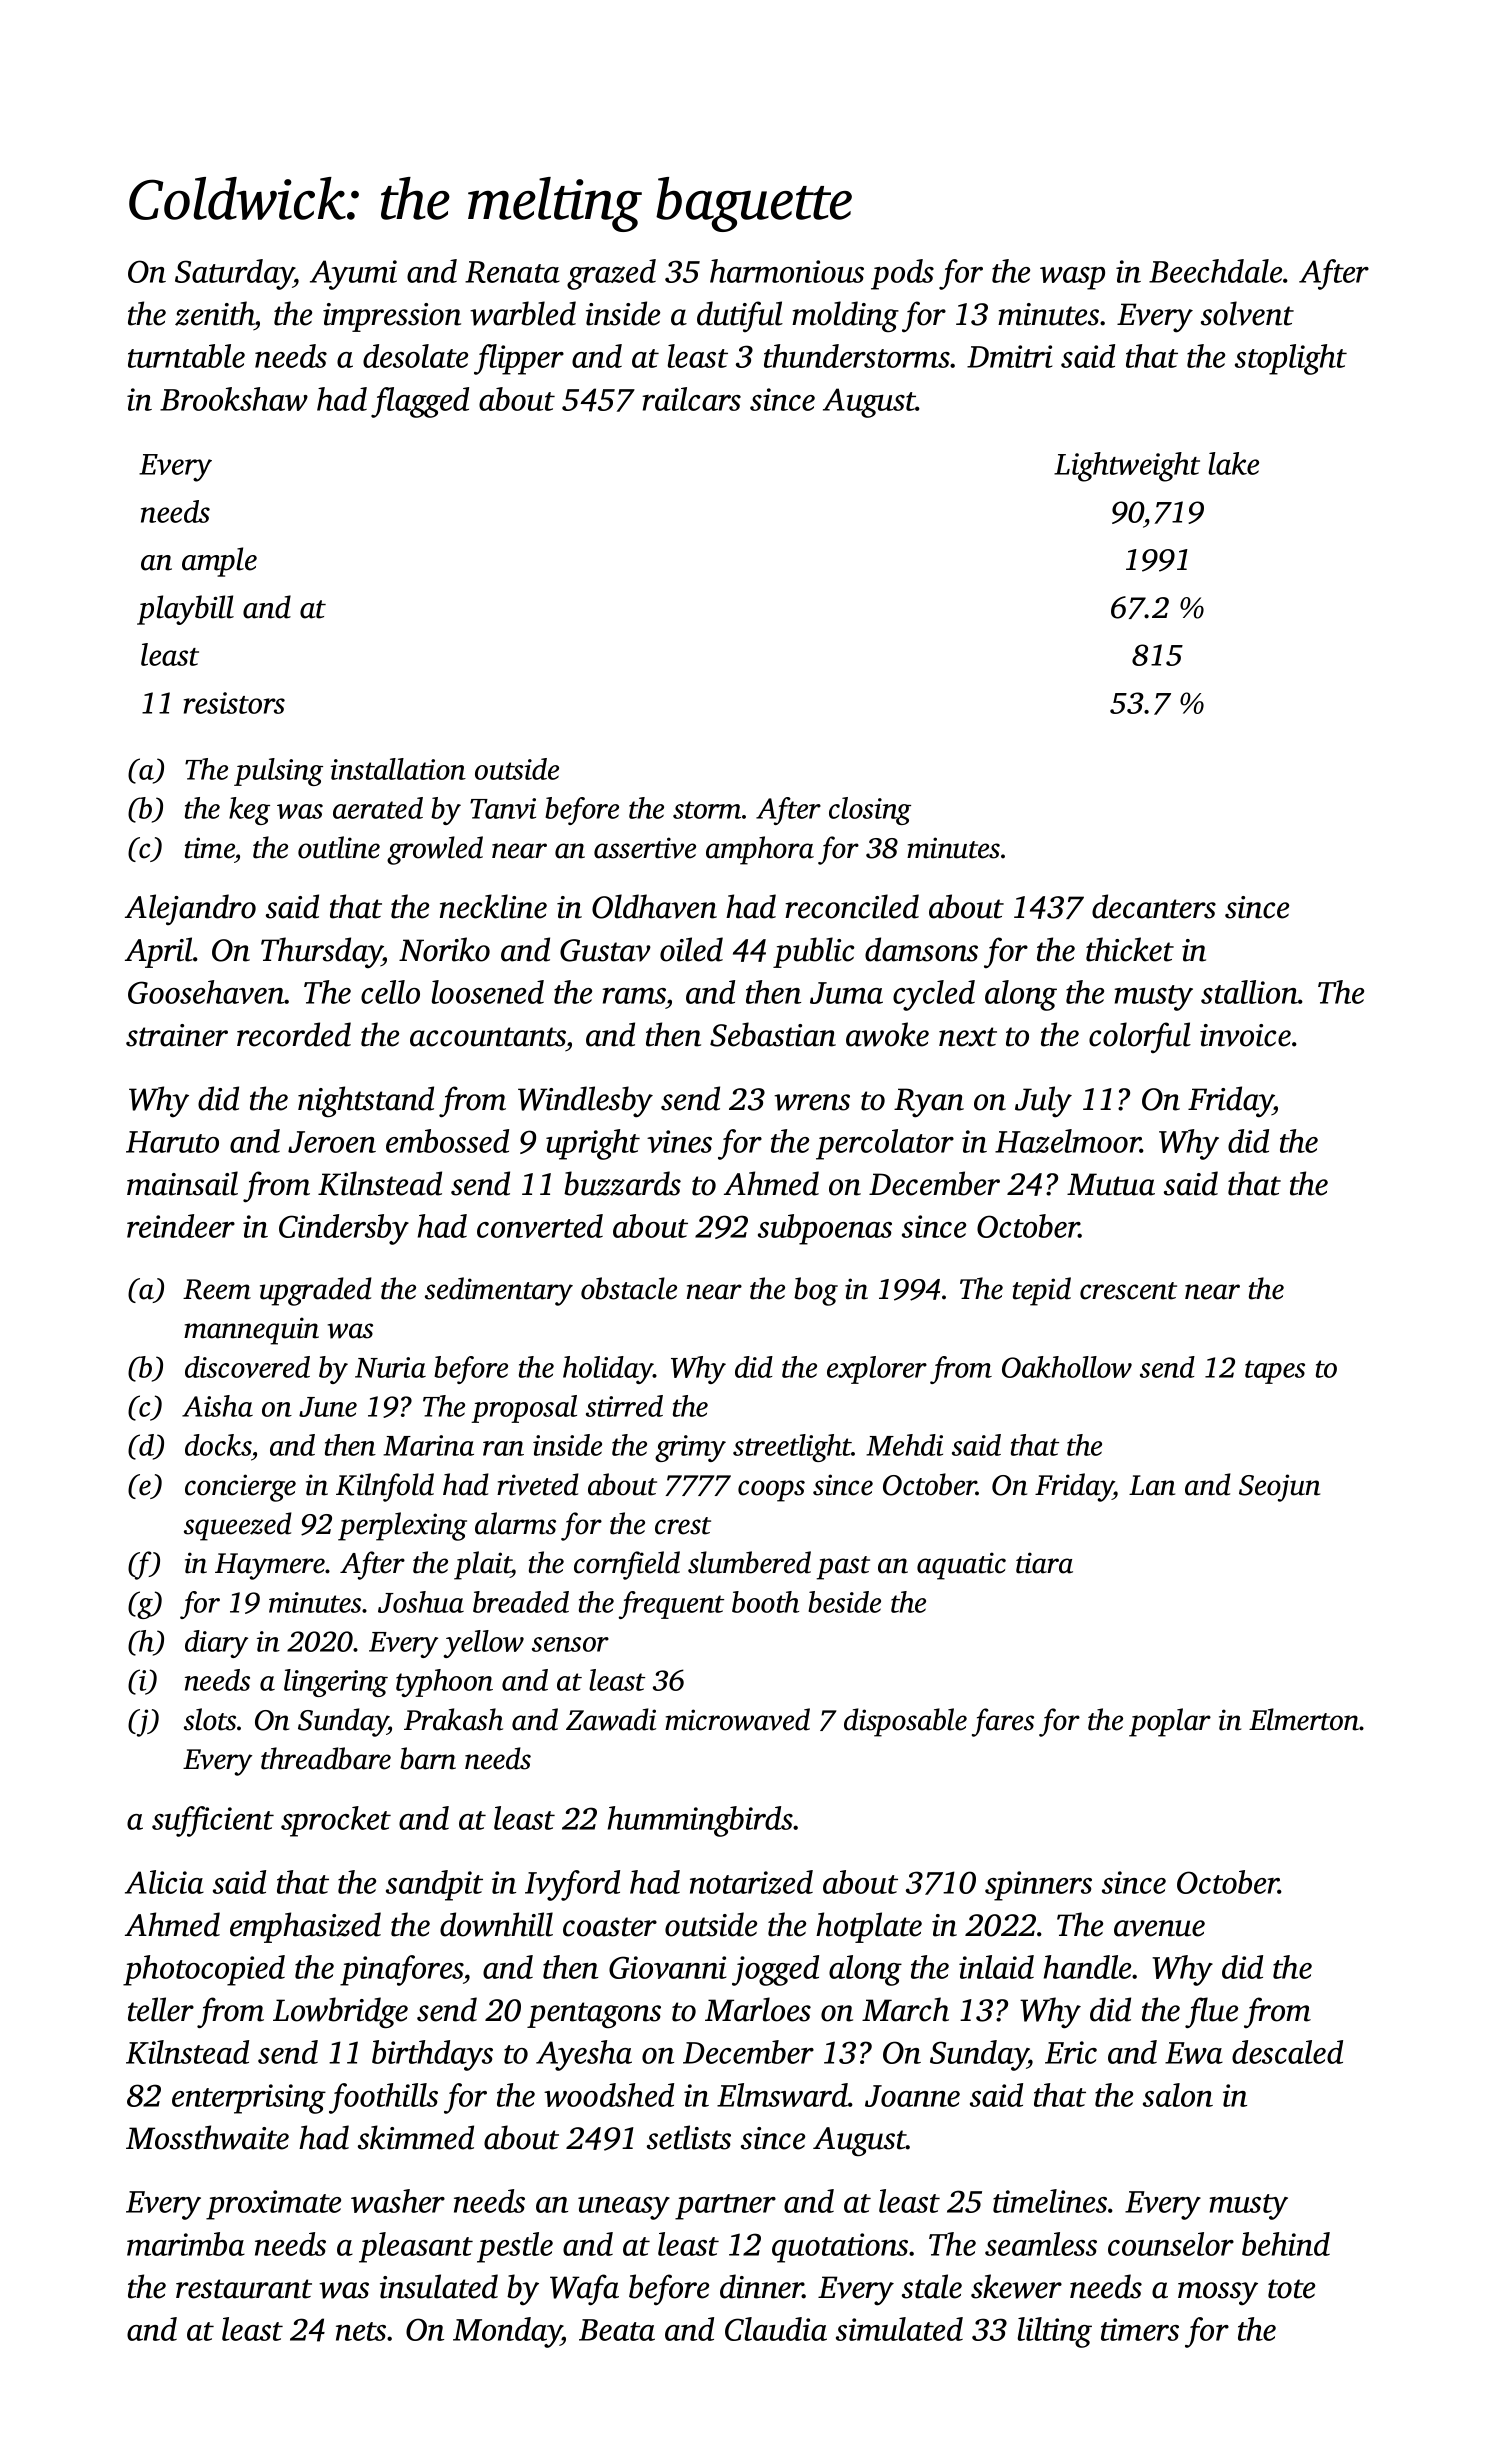 The image size is (1496, 2464). Describe the element at coordinates (787, 271) in the screenshot. I see `harmonious` at that location.
